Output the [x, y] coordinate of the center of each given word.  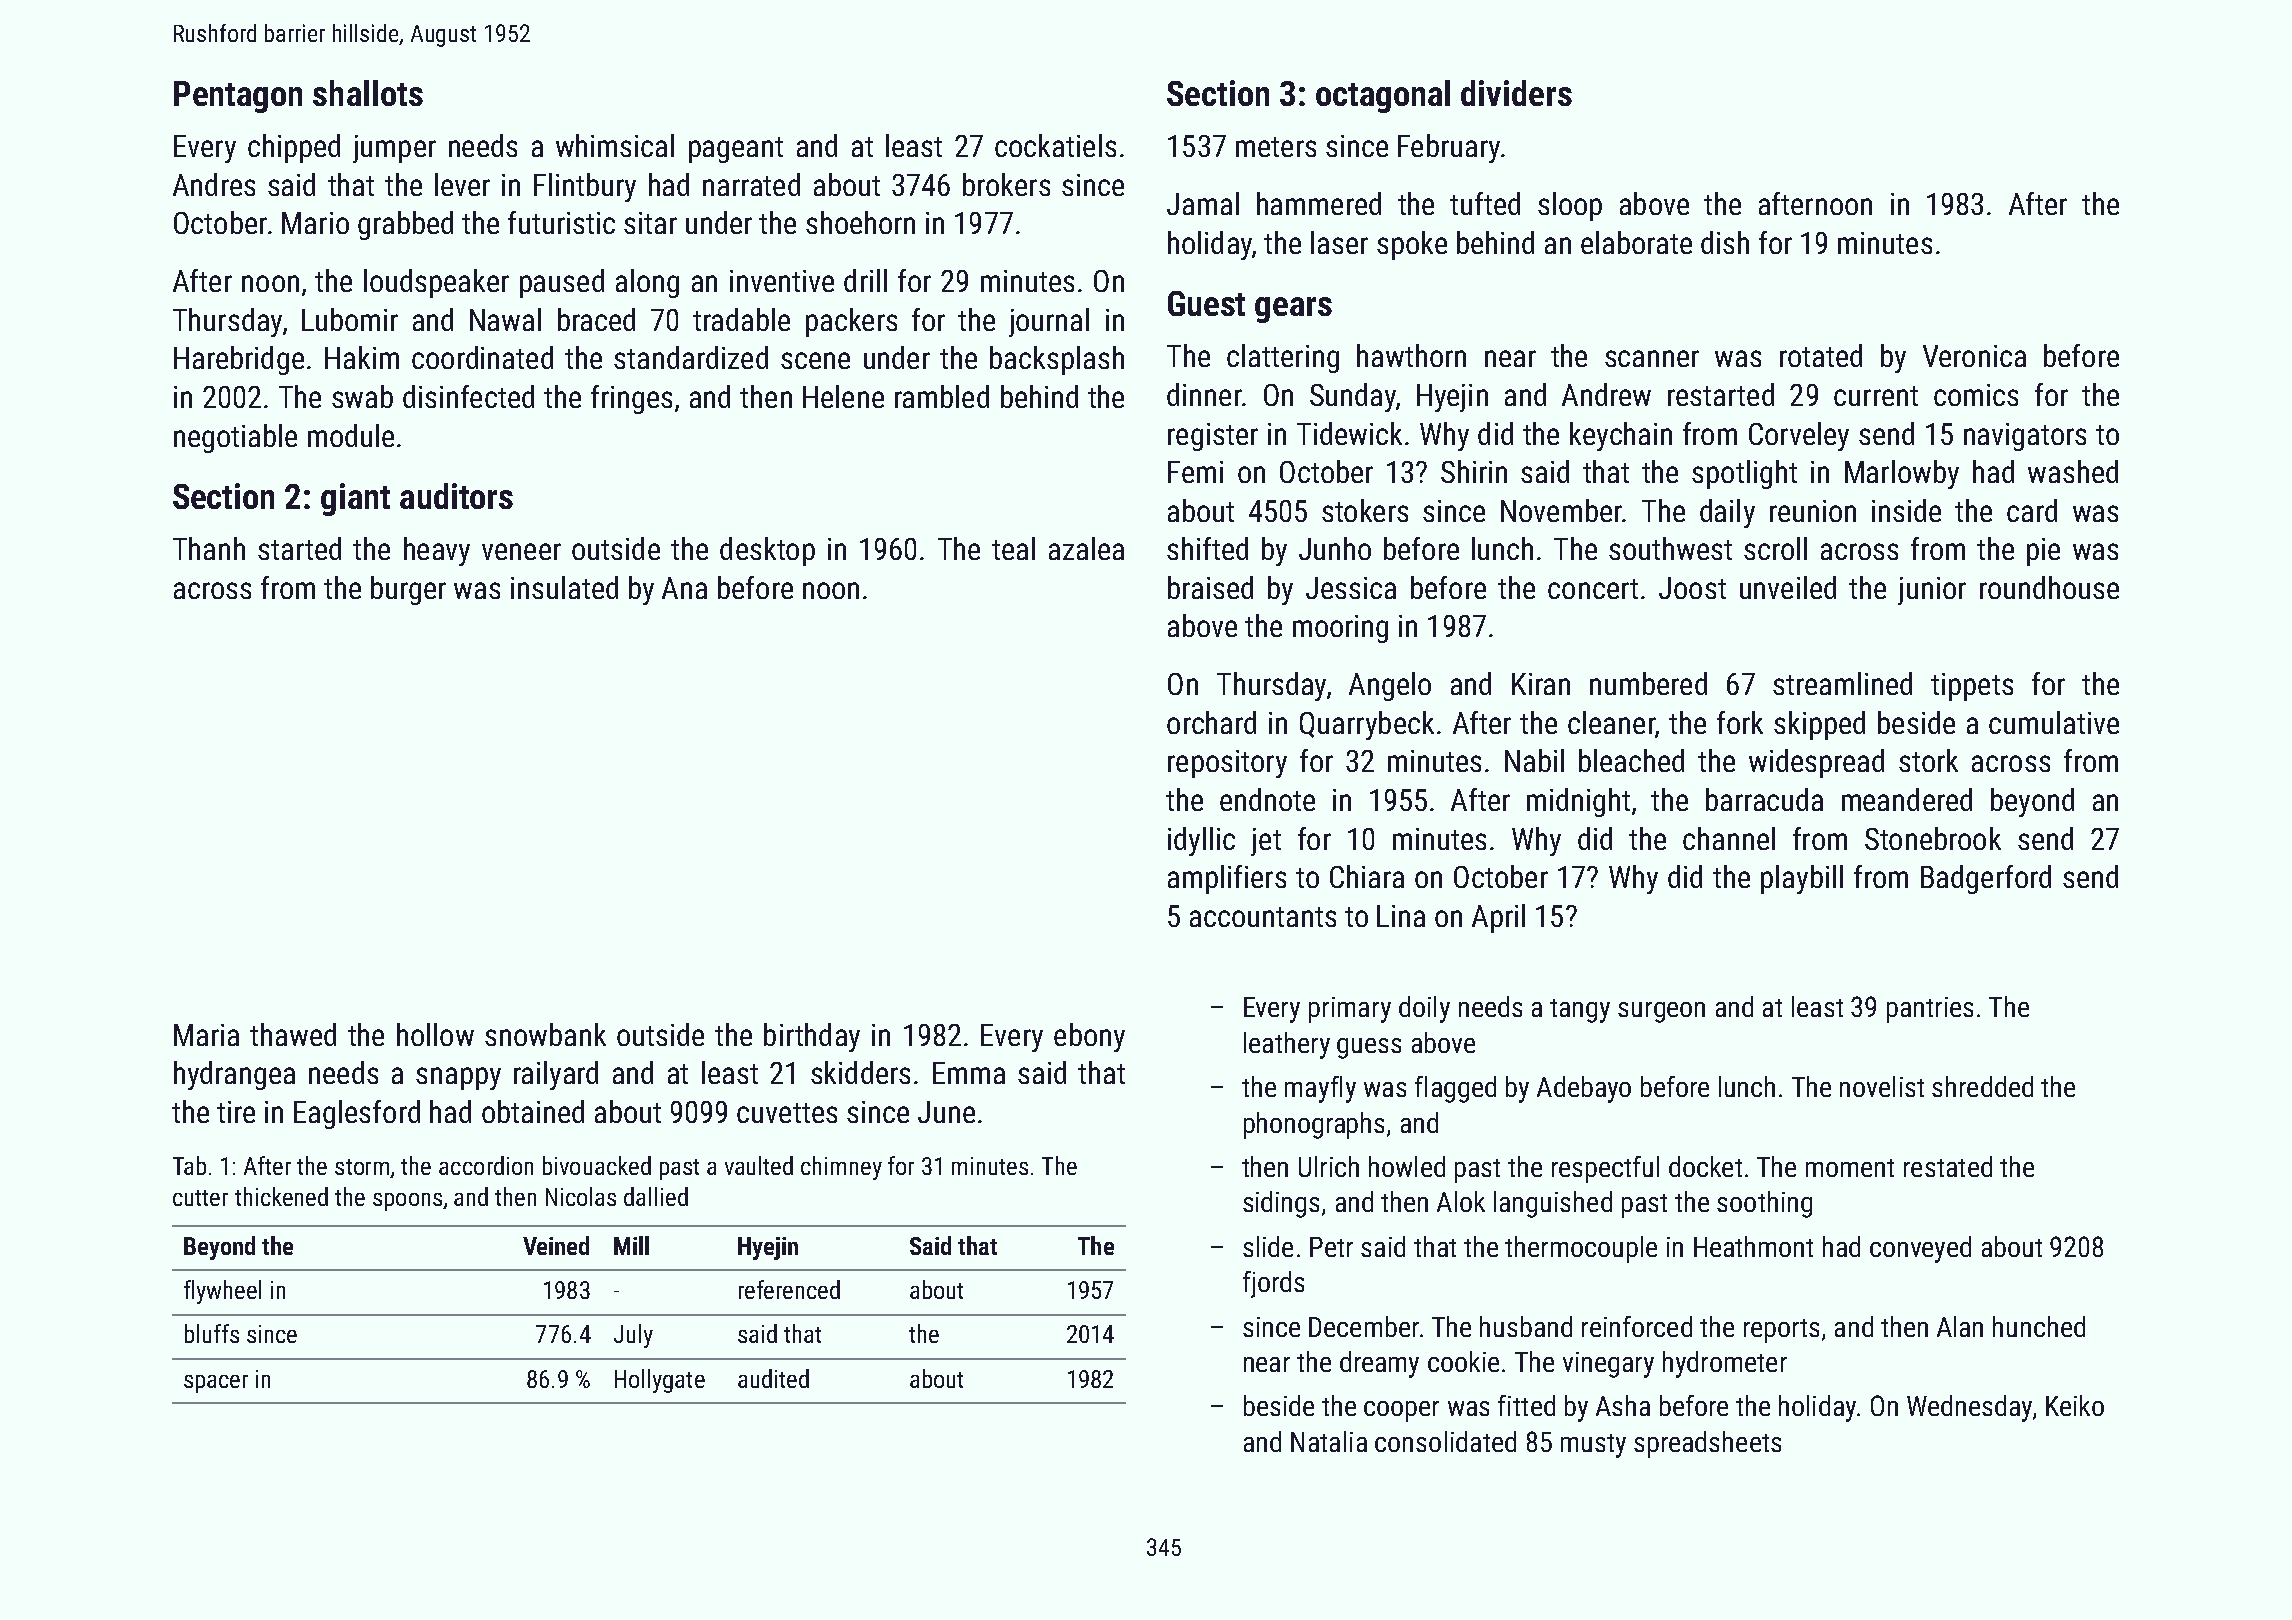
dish [1725, 242]
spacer [216, 1384]
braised [1210, 587]
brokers [1006, 184]
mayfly [1320, 1089]
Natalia [1329, 1441]
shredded [1982, 1086]
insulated [564, 587]
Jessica [1351, 588]
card [2032, 510]
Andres [214, 184]
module [351, 435]
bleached [1631, 760]
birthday [812, 1037]
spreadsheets [1707, 1444]
